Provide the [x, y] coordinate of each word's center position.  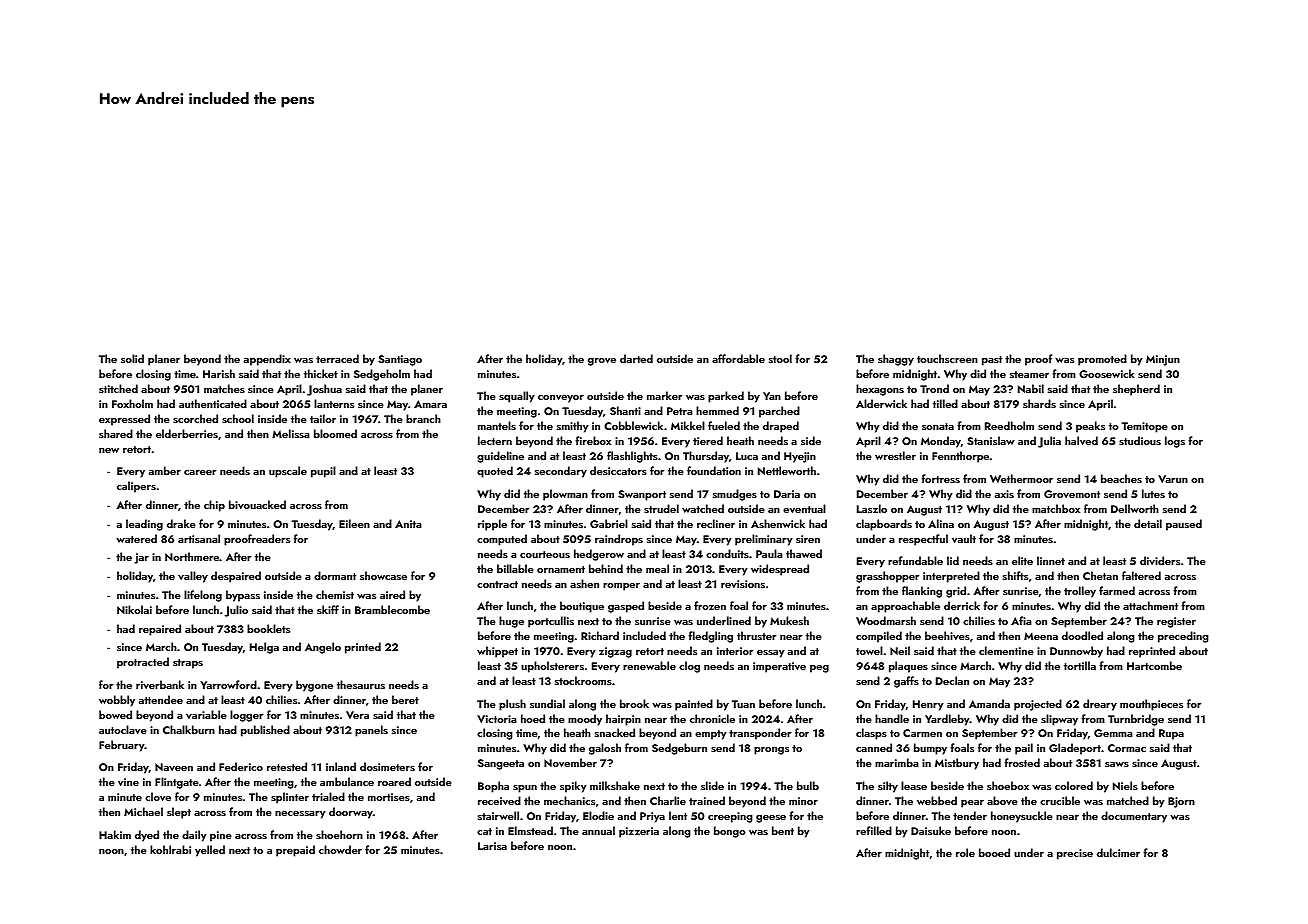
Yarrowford [228, 684]
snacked [615, 732]
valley [193, 577]
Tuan [743, 704]
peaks [1090, 427]
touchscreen [947, 358]
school [238, 418]
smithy [573, 427]
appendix [267, 360]
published [265, 731]
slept [179, 813]
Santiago [400, 360]
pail [1024, 749]
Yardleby [947, 720]
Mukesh [789, 620]
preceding [1183, 637]
